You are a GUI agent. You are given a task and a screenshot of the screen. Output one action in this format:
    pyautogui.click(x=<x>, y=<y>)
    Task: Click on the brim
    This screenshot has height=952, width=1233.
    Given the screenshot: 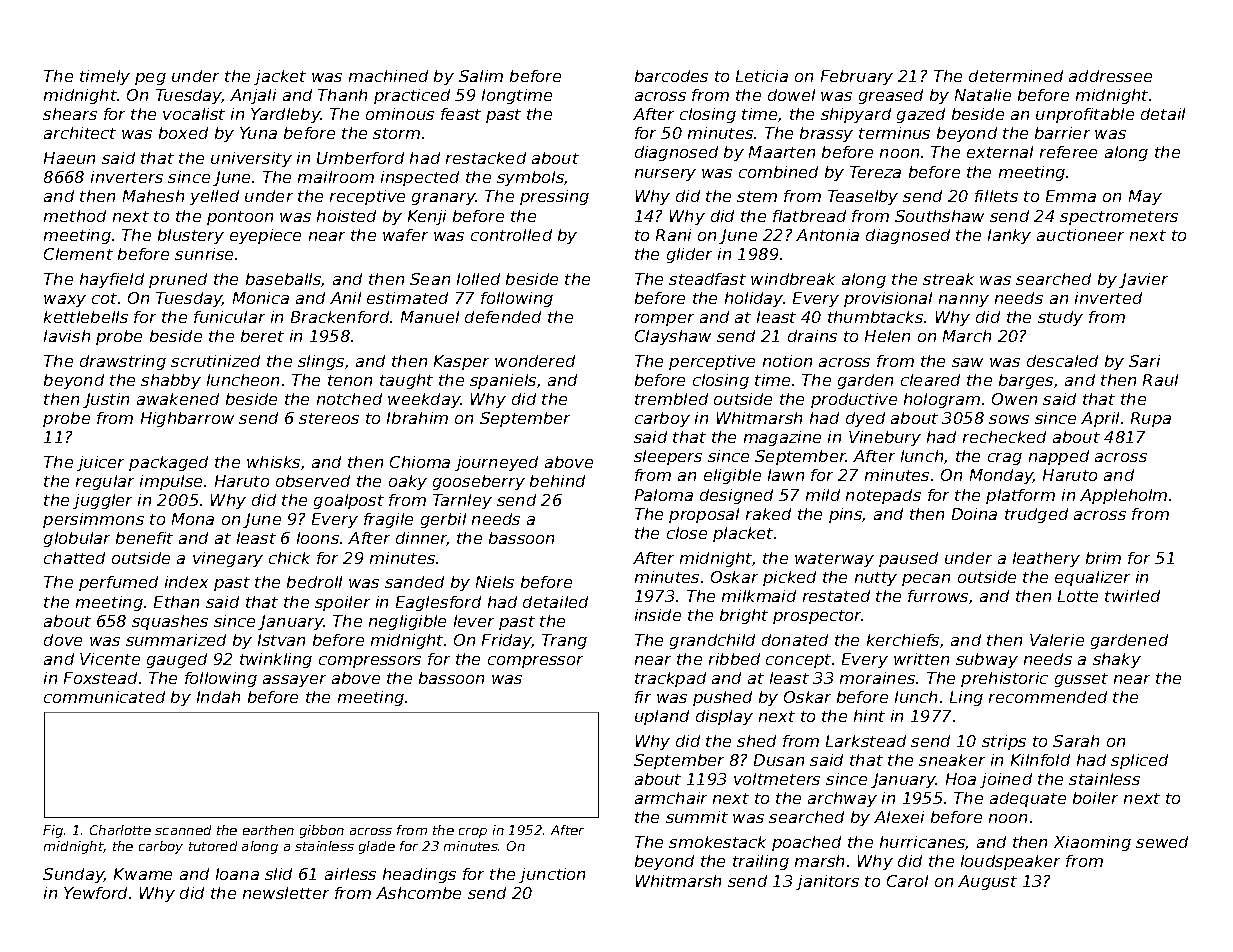 What is the action you would take?
    pyautogui.click(x=1103, y=558)
